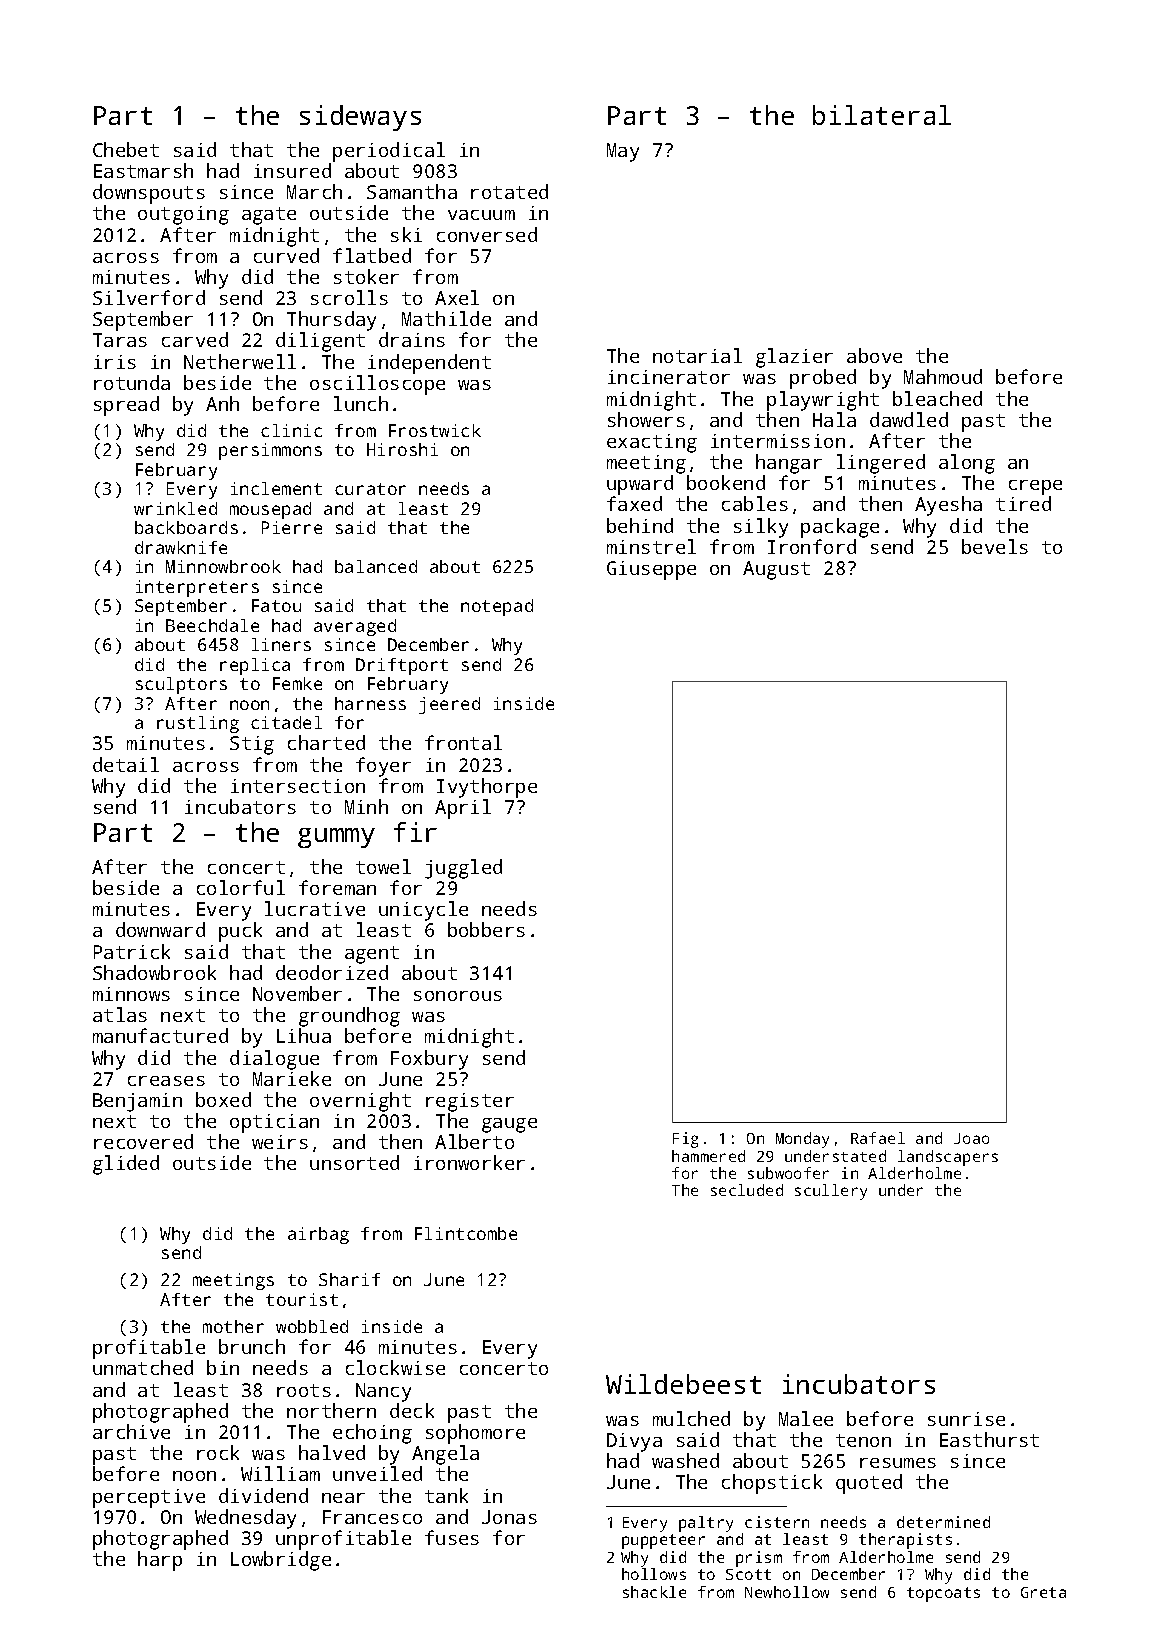  What do you see at coordinates (995, 546) in the page?
I see `bevels` at bounding box center [995, 546].
